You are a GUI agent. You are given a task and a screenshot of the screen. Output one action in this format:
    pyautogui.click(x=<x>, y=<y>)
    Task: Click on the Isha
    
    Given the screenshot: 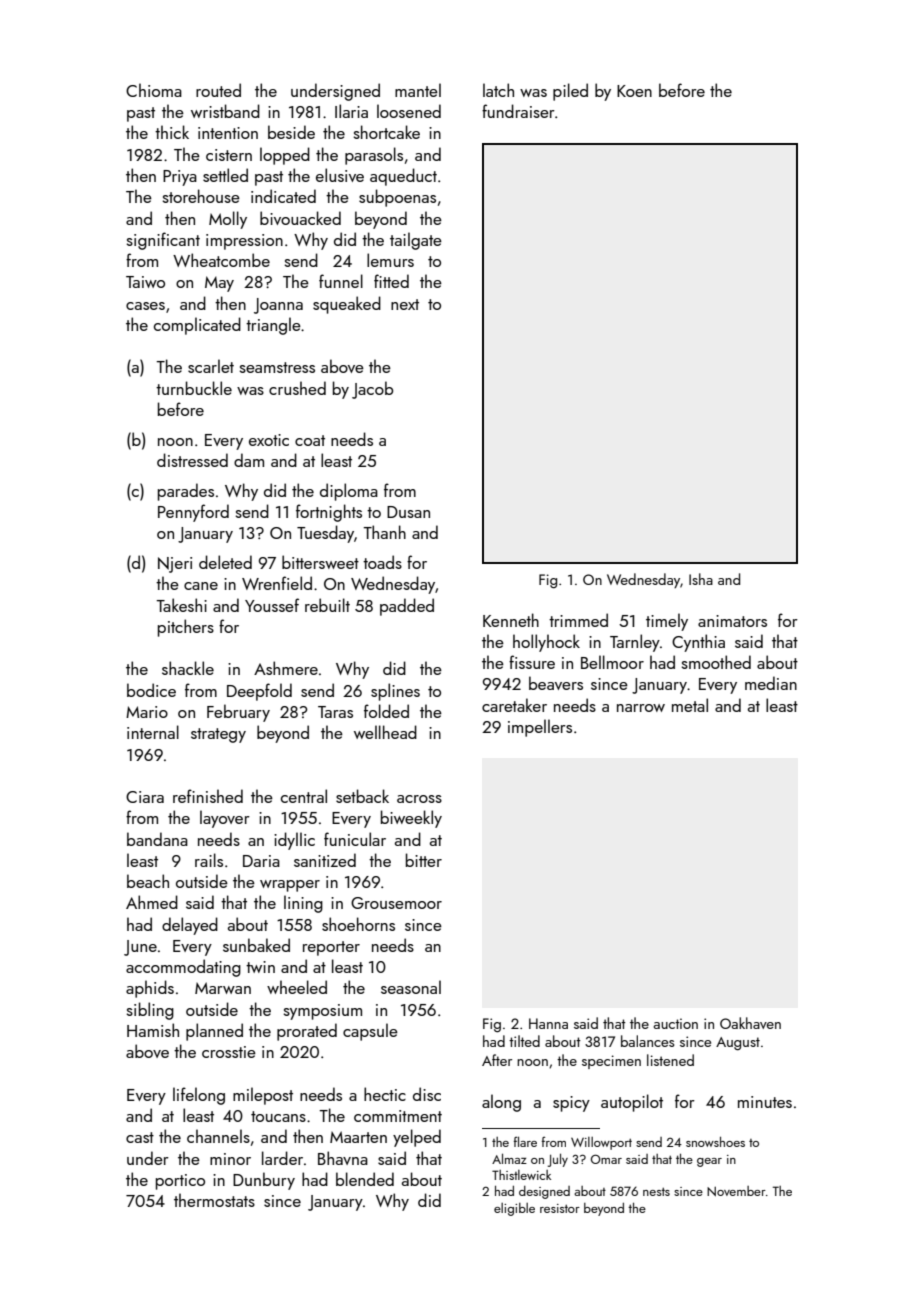 What is the action you would take?
    pyautogui.click(x=701, y=579)
